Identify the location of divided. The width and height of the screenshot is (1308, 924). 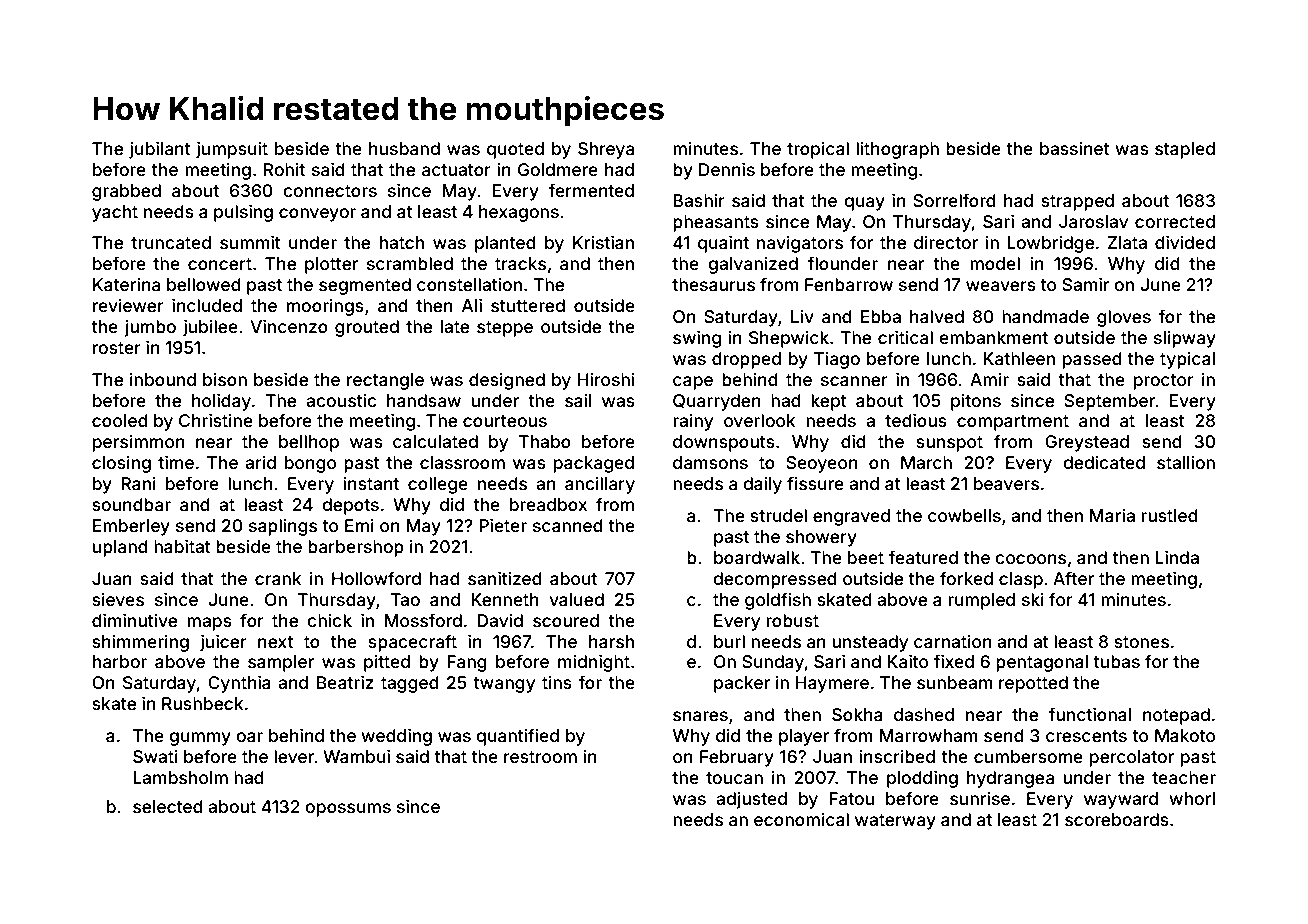
(1185, 242).
